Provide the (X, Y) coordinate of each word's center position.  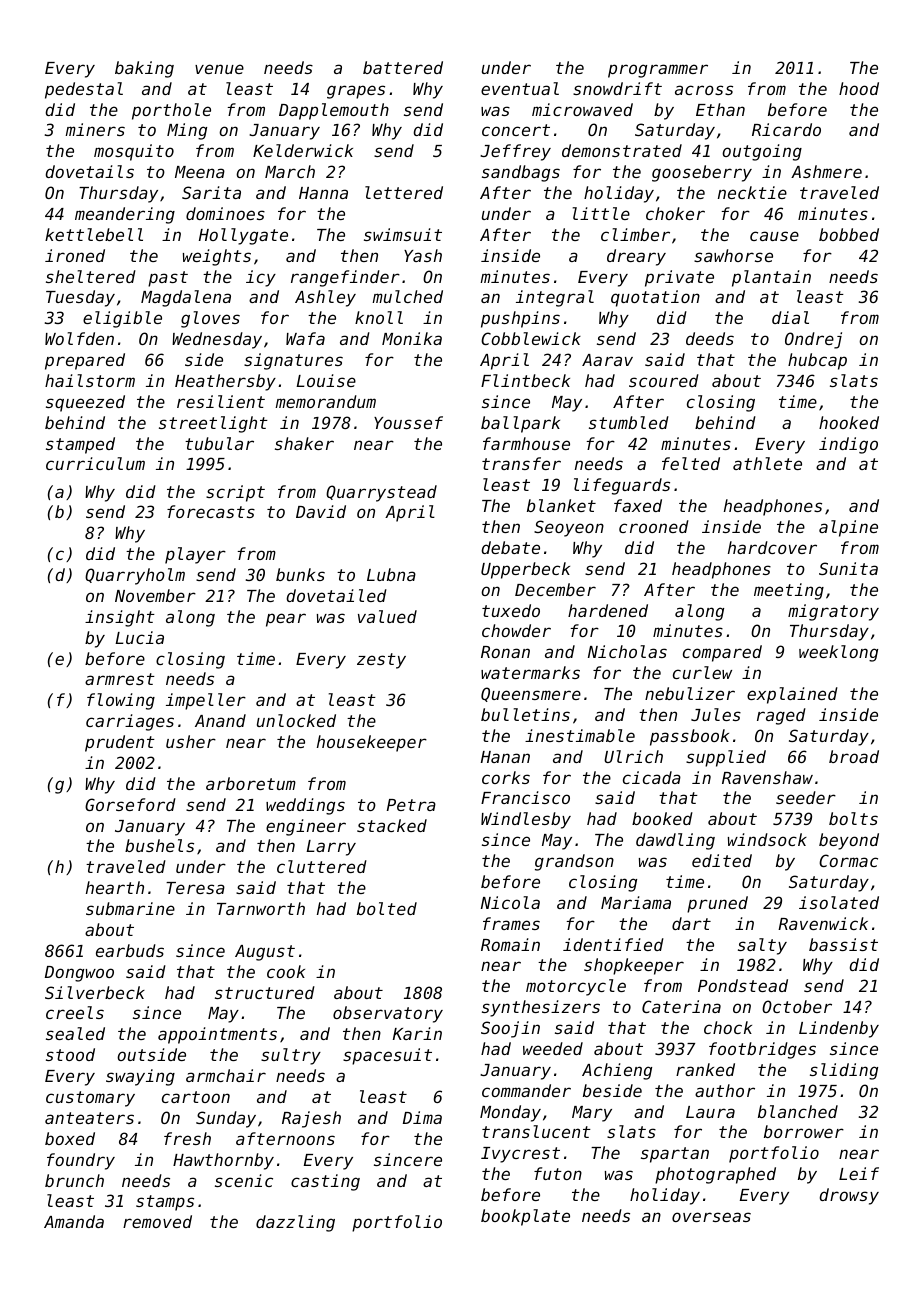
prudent (120, 743)
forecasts (211, 511)
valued (387, 616)
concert (516, 130)
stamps (165, 1203)
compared (722, 653)
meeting (789, 591)
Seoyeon (569, 528)
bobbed (849, 234)
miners (95, 129)
